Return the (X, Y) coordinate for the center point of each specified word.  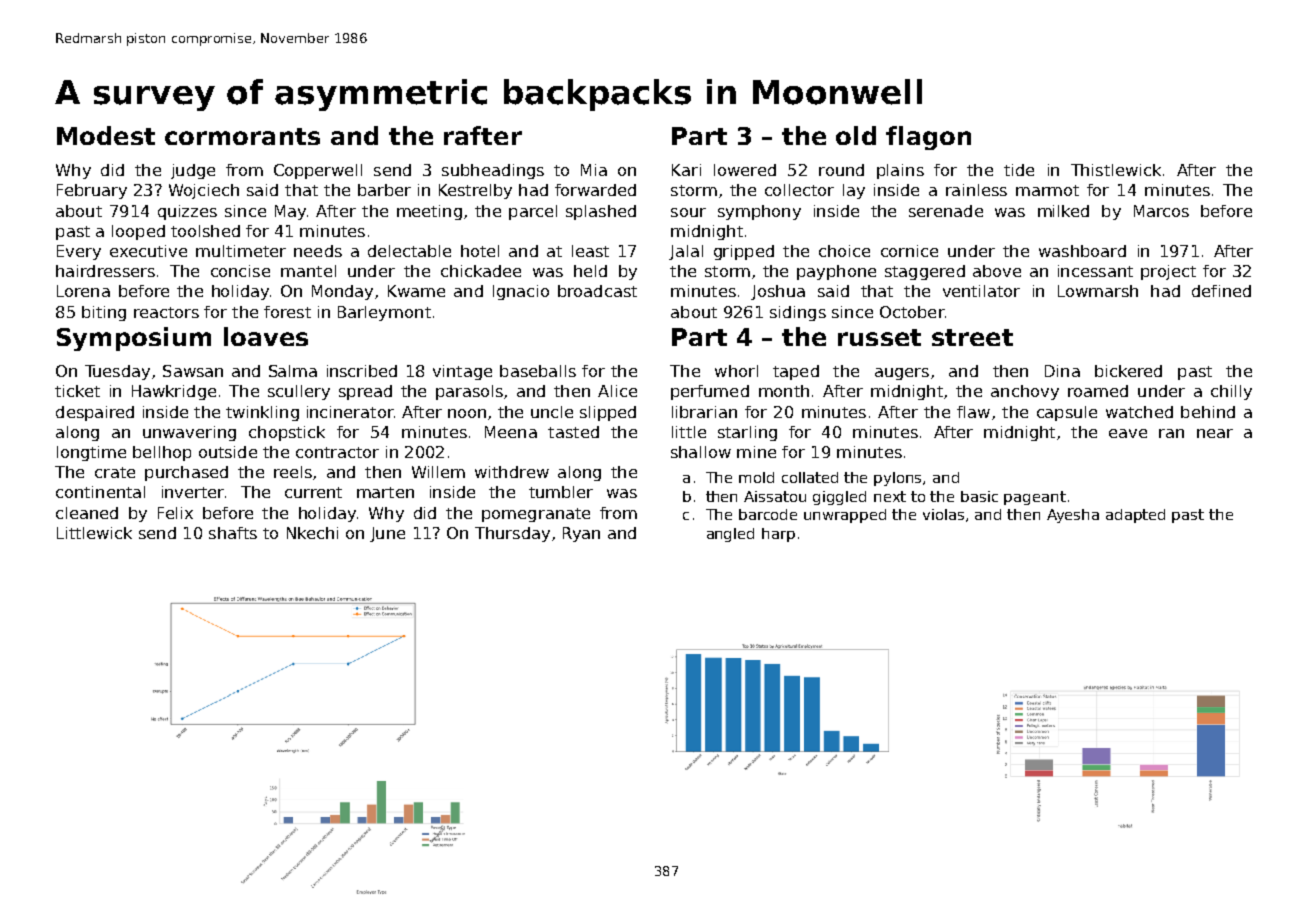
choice (844, 251)
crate (115, 472)
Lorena (83, 291)
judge (193, 171)
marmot (1047, 190)
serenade (946, 211)
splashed (601, 212)
